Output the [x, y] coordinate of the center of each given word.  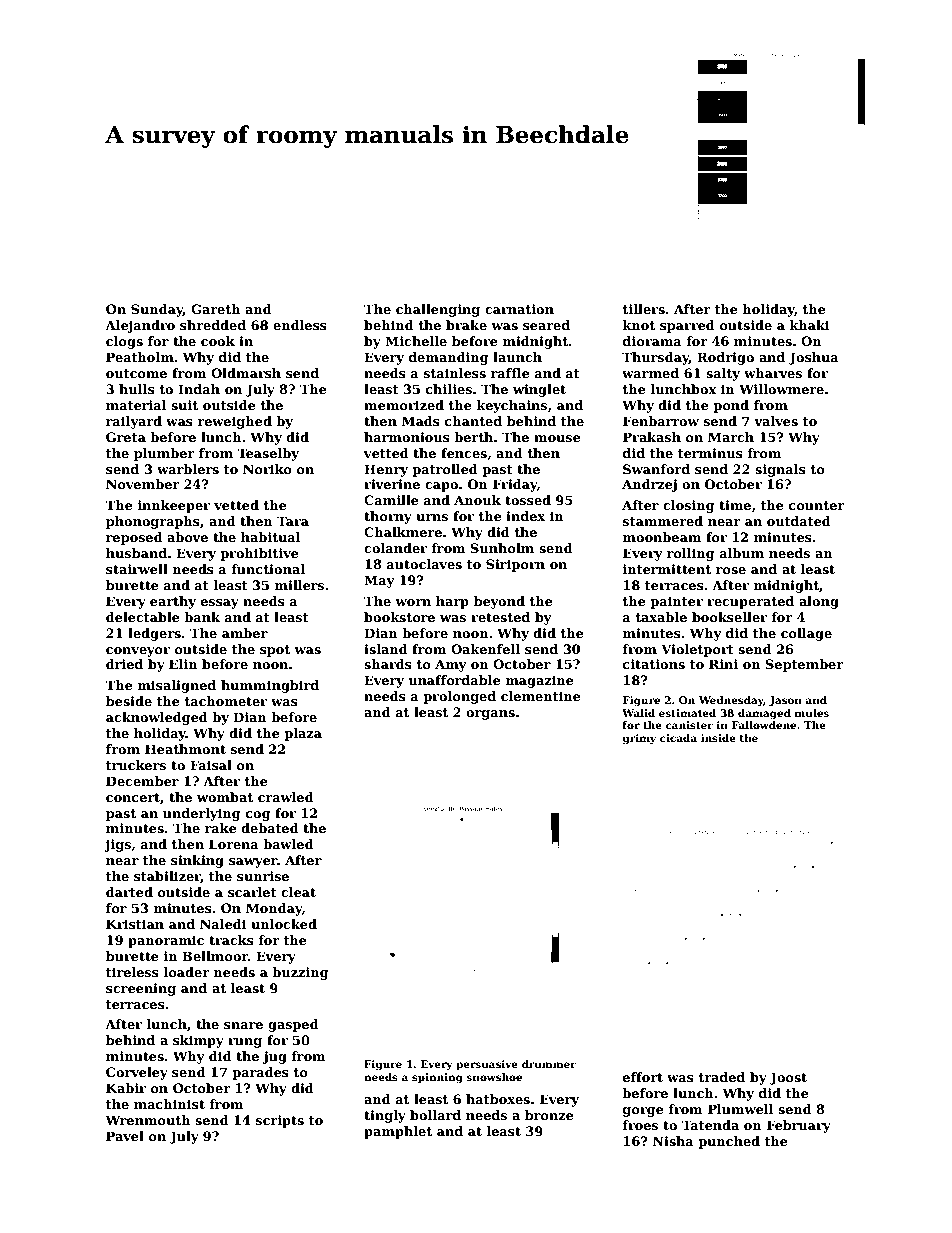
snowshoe [494, 1077]
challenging [438, 310]
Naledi [223, 924]
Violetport [697, 650]
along [819, 602]
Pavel [125, 1136]
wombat [225, 797]
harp [452, 602]
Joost [788, 1078]
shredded [213, 325]
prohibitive [259, 554]
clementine [541, 696]
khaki [809, 325]
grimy [639, 739]
